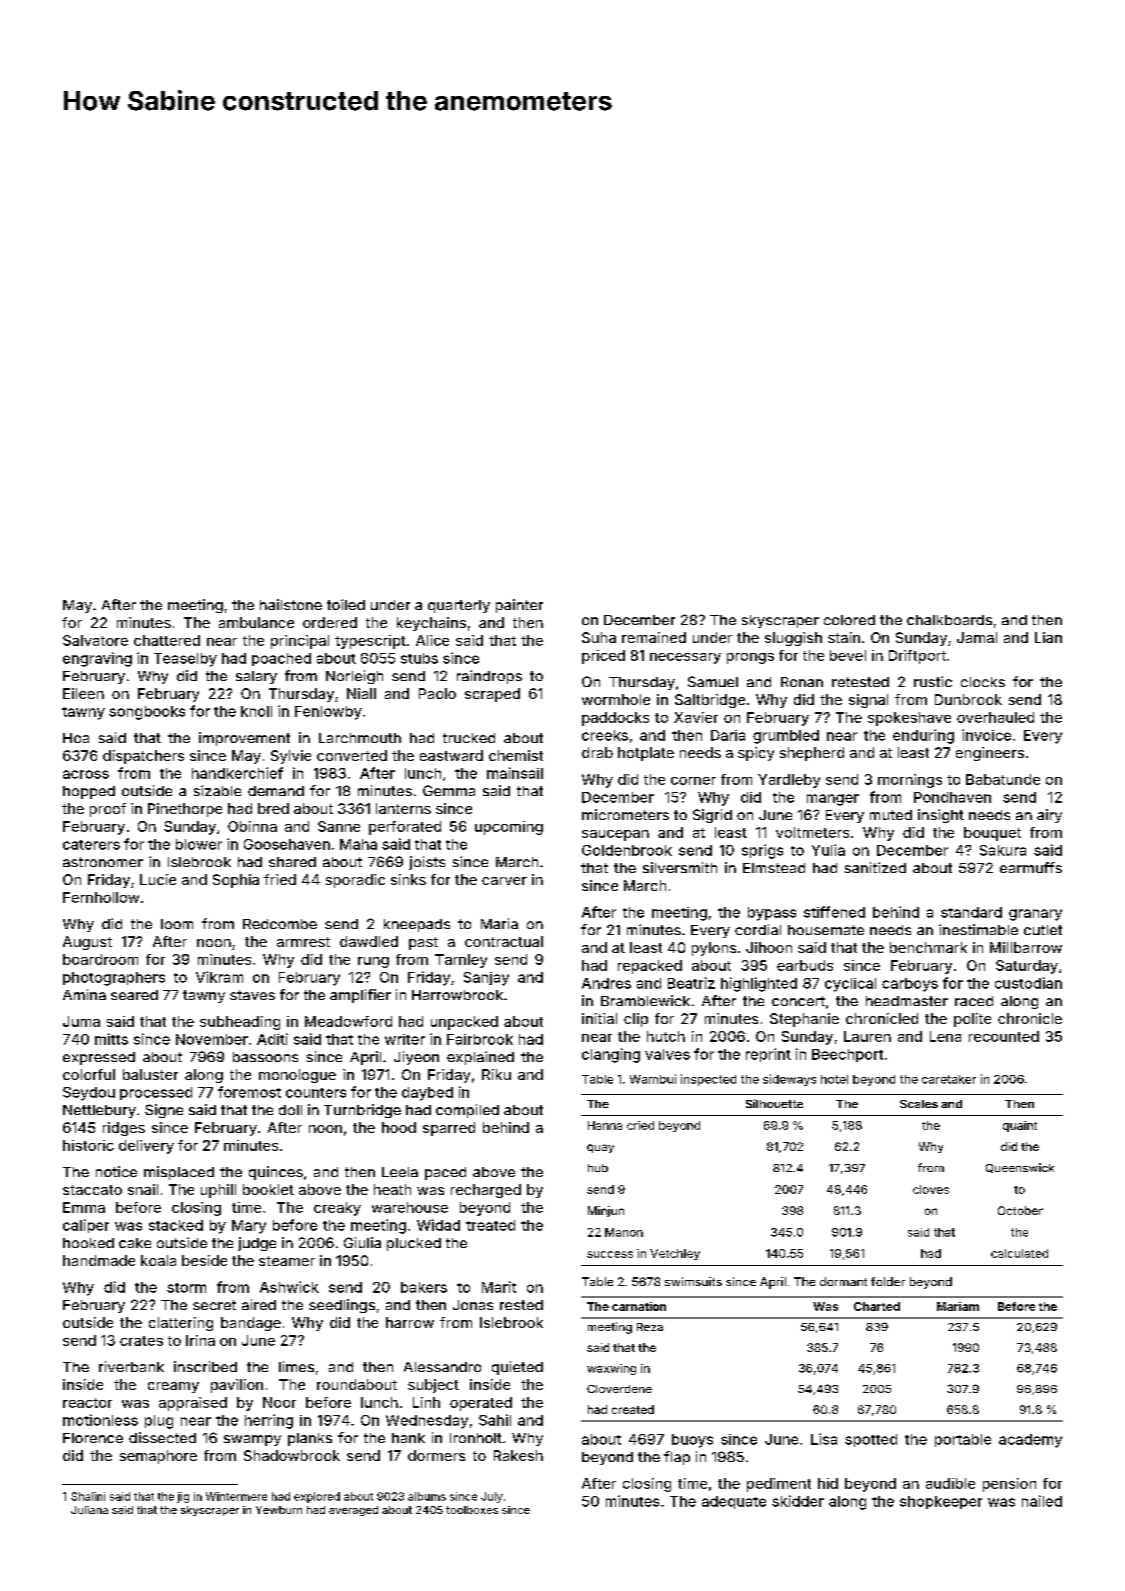 Image resolution: width=1125 pixels, height=1591 pixels. I want to click on past, so click(423, 943).
